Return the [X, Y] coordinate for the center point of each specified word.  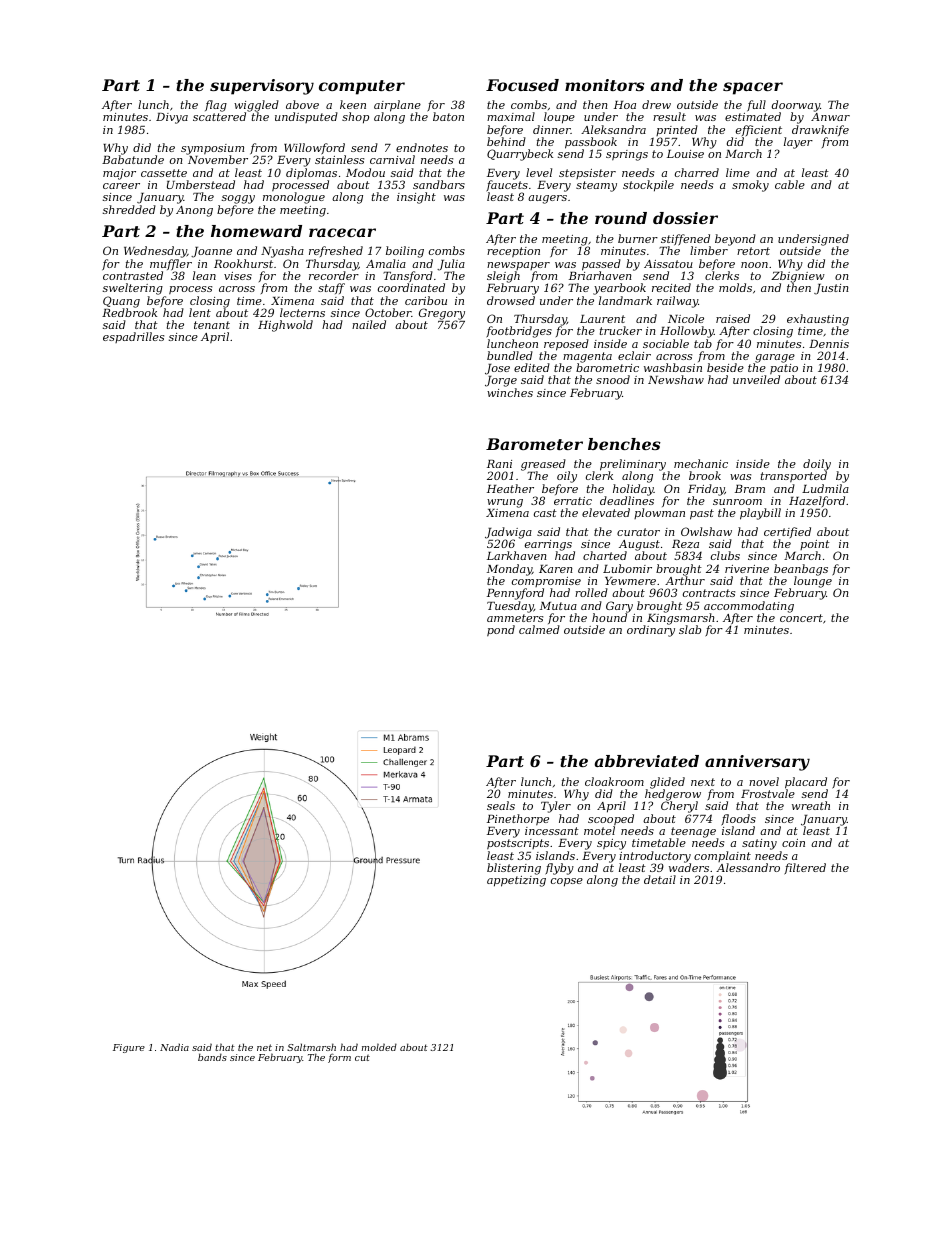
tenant [212, 325]
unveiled [756, 380]
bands [212, 1057]
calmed [539, 629]
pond [501, 631]
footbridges [519, 332]
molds [735, 287]
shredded [129, 209]
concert [801, 618]
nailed [369, 324]
